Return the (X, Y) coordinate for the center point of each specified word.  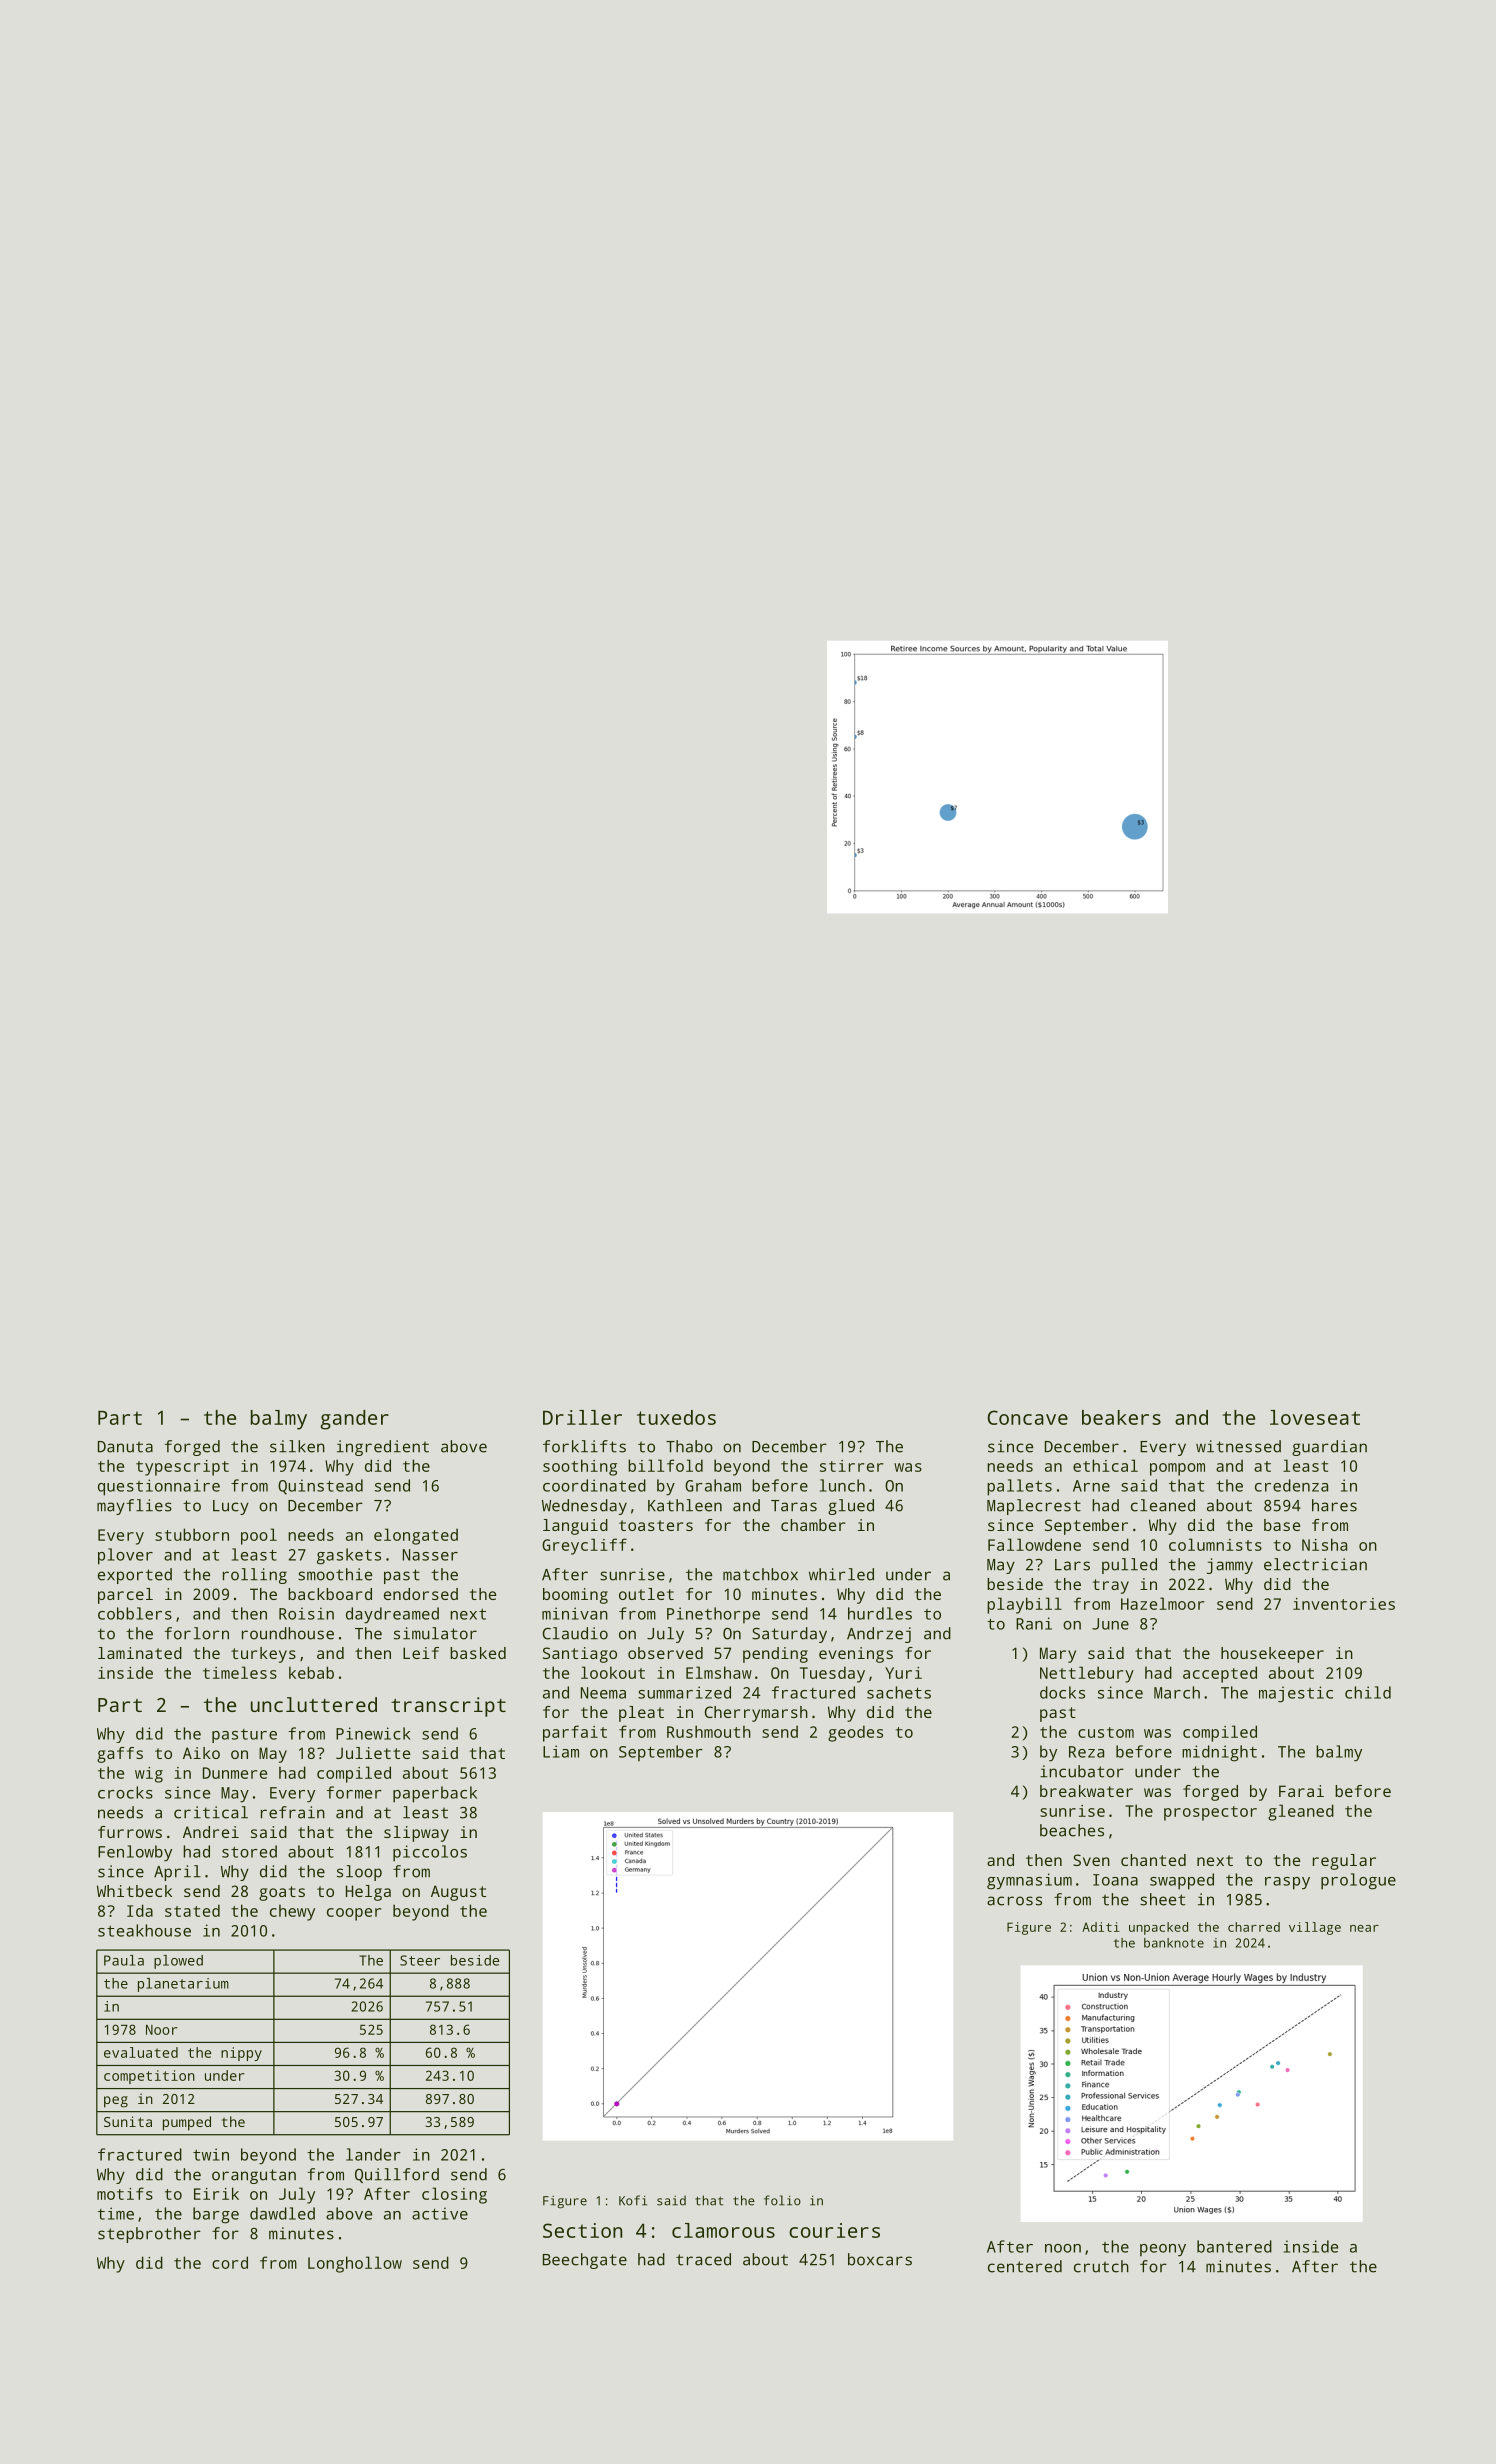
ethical (1105, 1465)
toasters (656, 1525)
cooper (354, 1914)
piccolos (430, 1853)
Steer (420, 1960)
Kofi (633, 2200)
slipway (416, 1834)
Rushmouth (709, 1731)
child (1368, 1692)
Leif (421, 1653)
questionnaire (159, 1487)
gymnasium (1029, 1881)
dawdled (282, 2213)
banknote (1174, 1943)
